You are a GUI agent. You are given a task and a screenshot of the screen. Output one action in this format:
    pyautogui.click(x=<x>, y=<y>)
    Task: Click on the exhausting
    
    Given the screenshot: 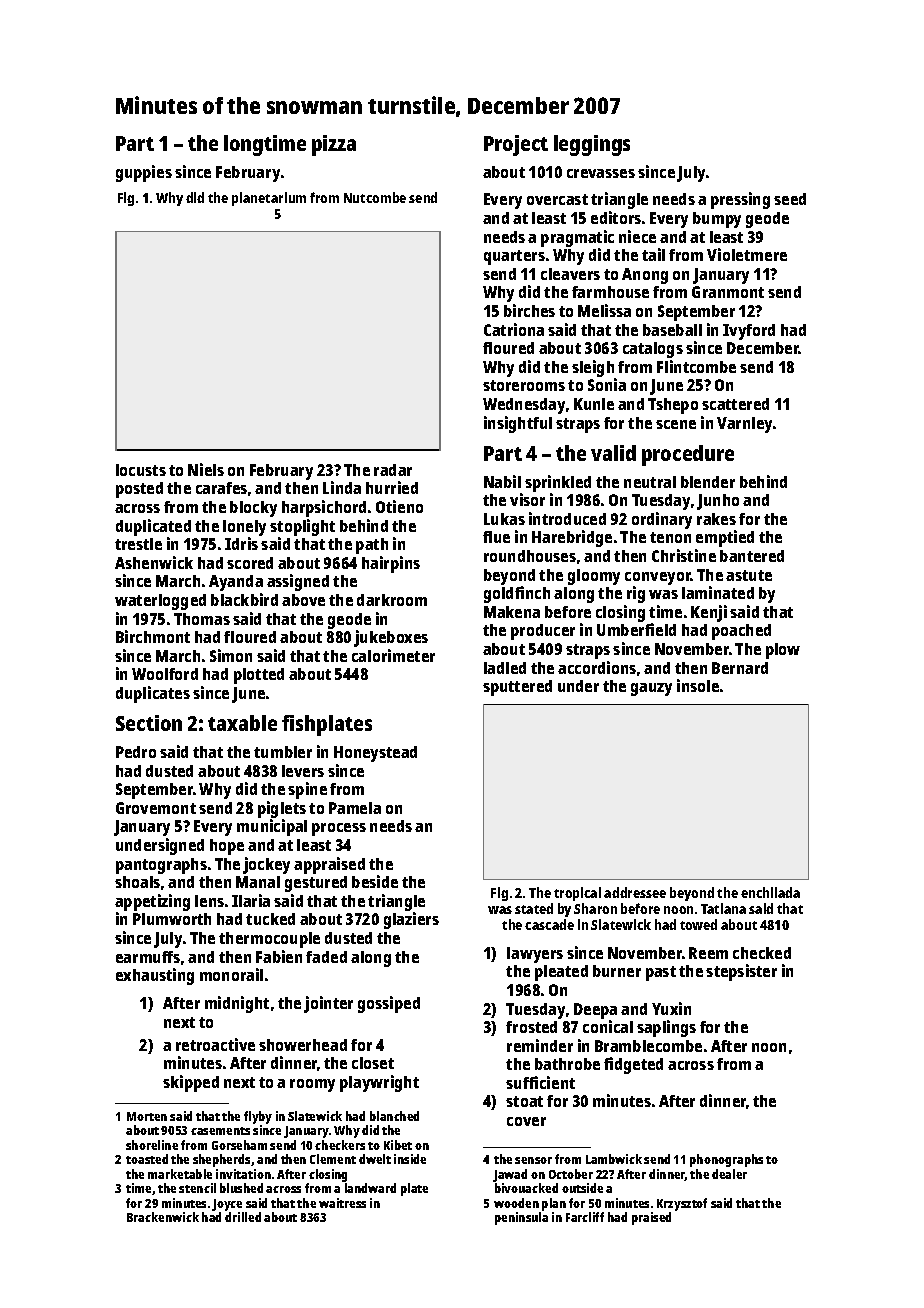 What is the action you would take?
    pyautogui.click(x=155, y=976)
